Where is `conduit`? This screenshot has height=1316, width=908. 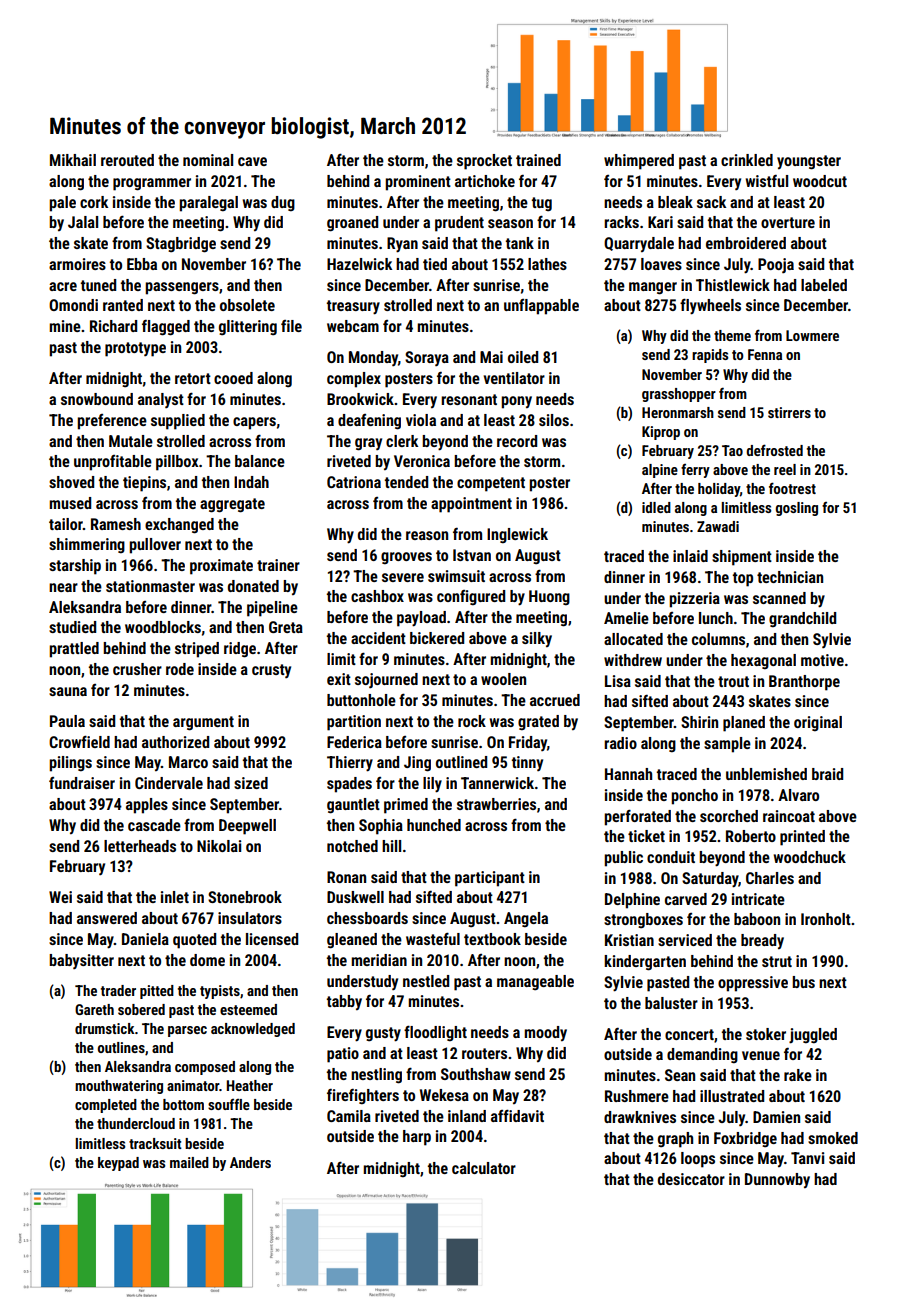 conduit is located at coordinates (671, 857).
